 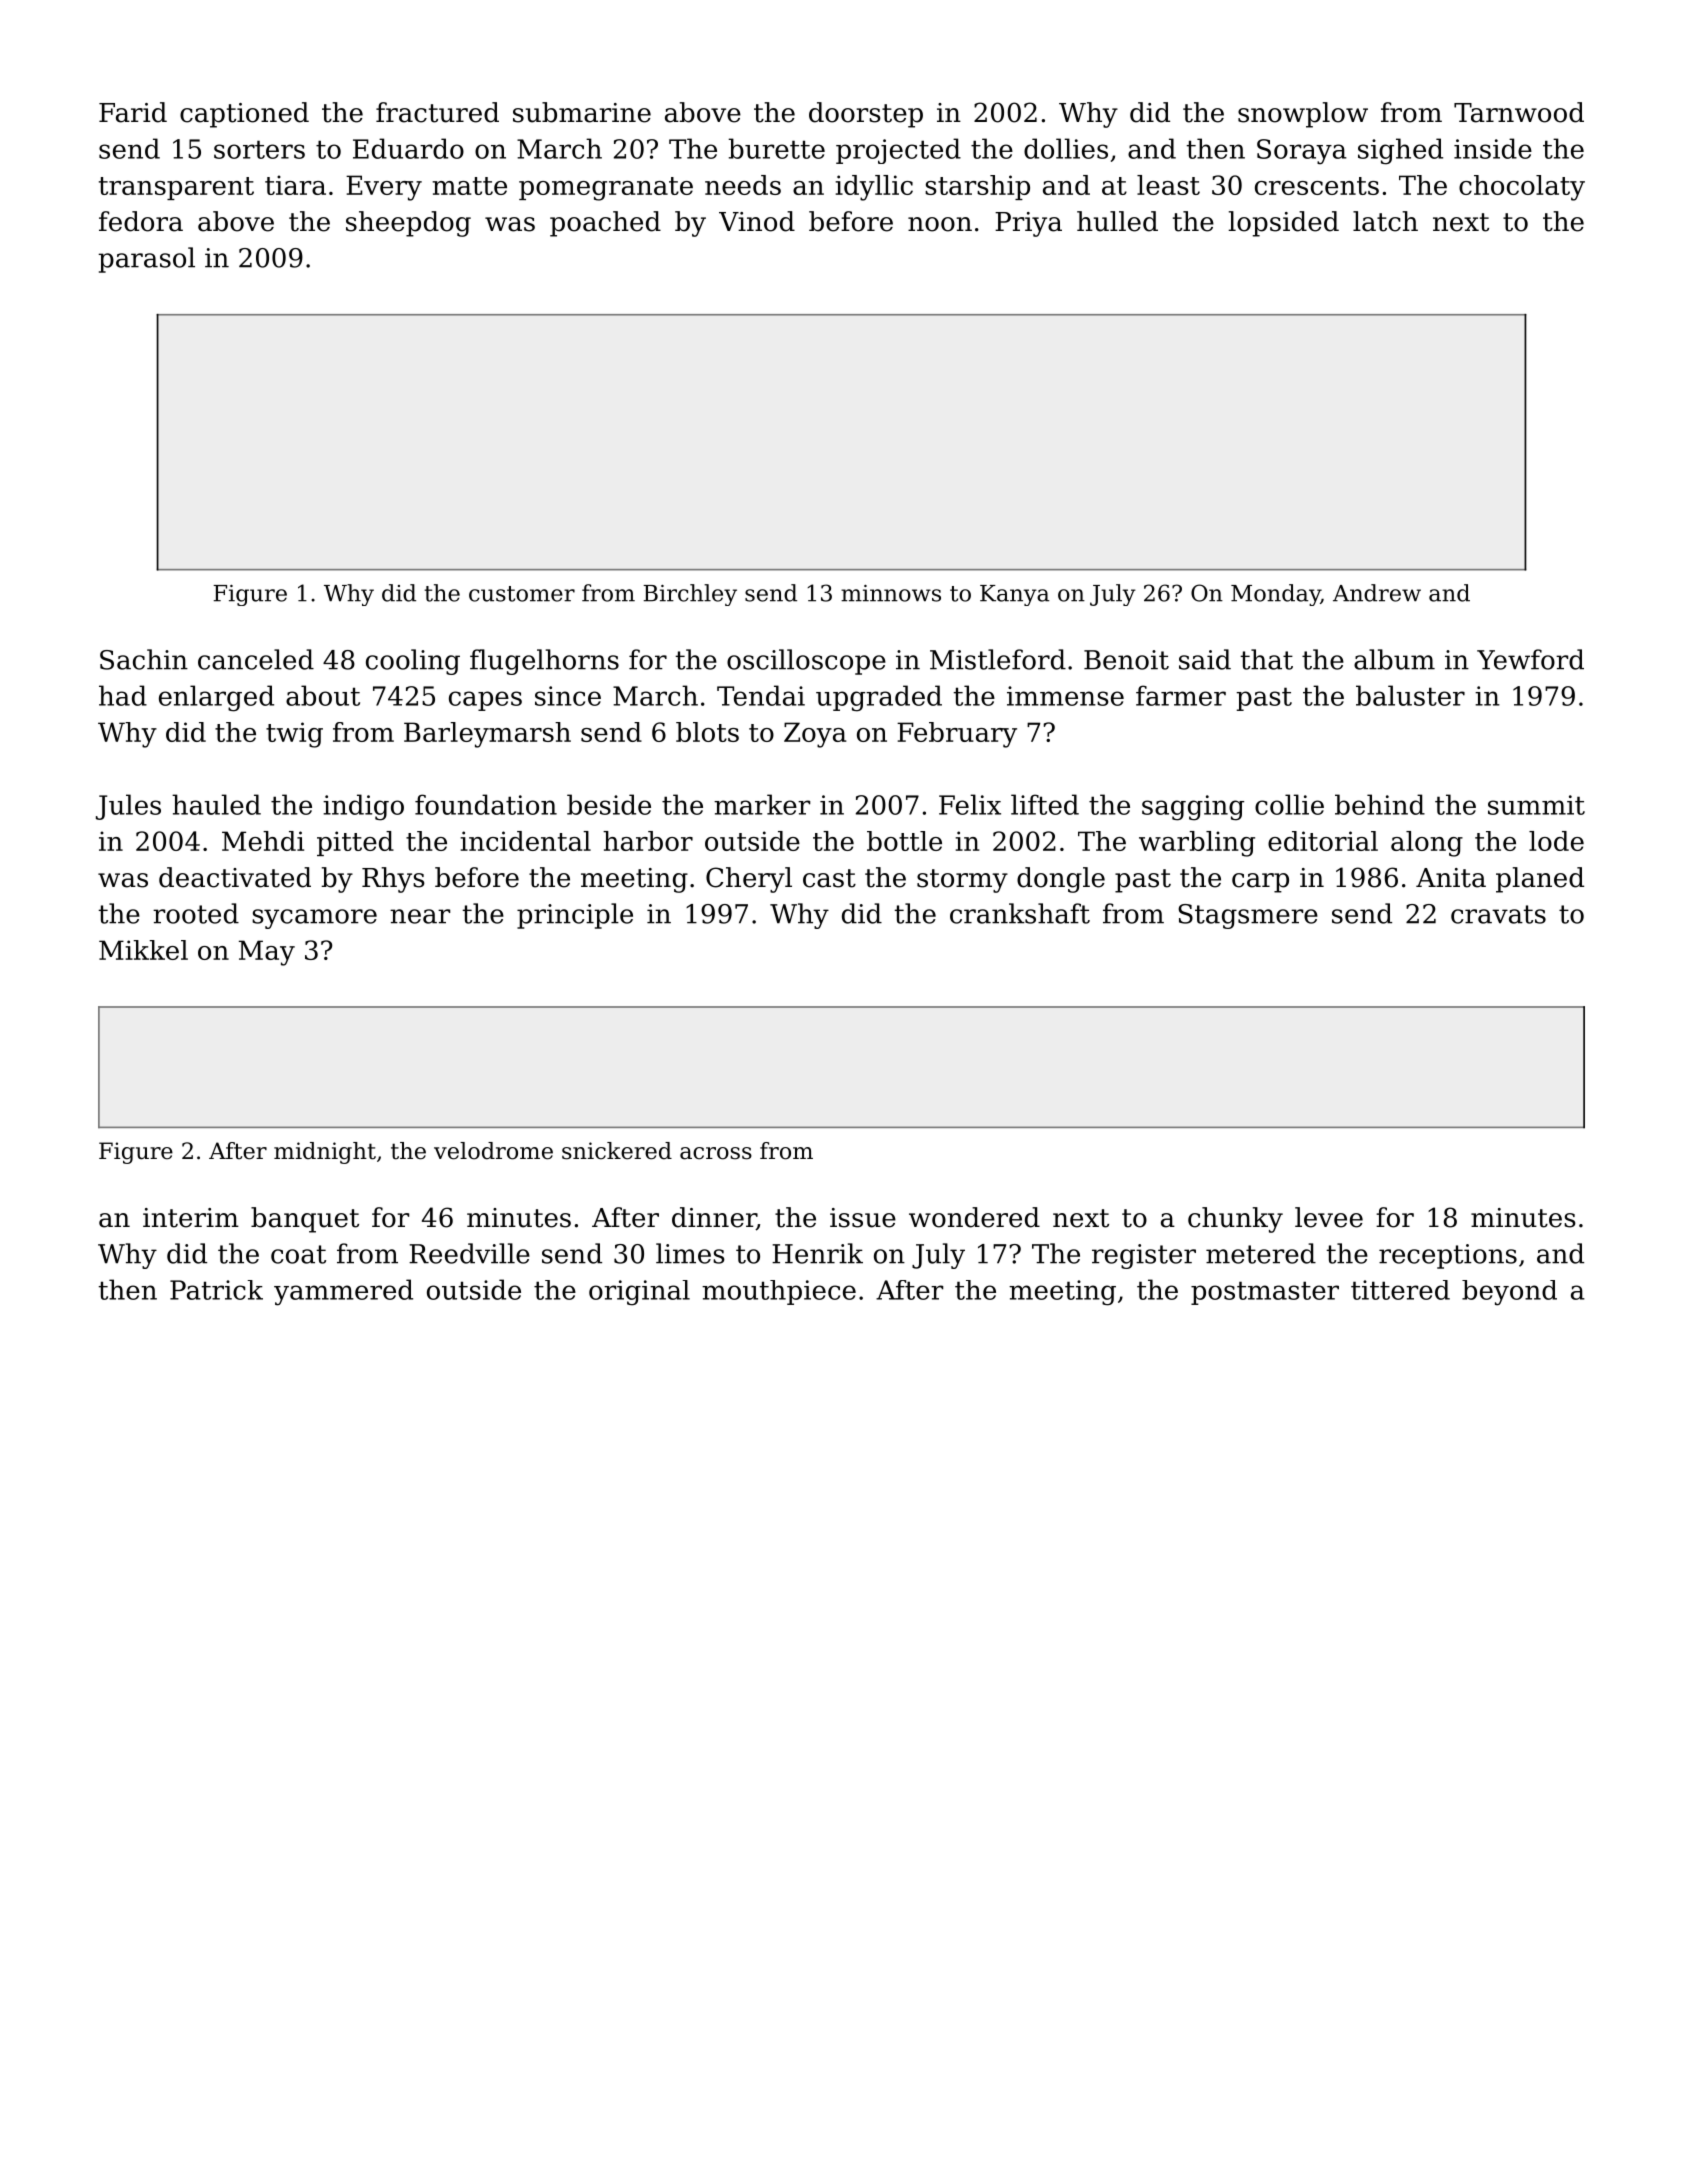 I want to click on Sachin, so click(x=144, y=659).
